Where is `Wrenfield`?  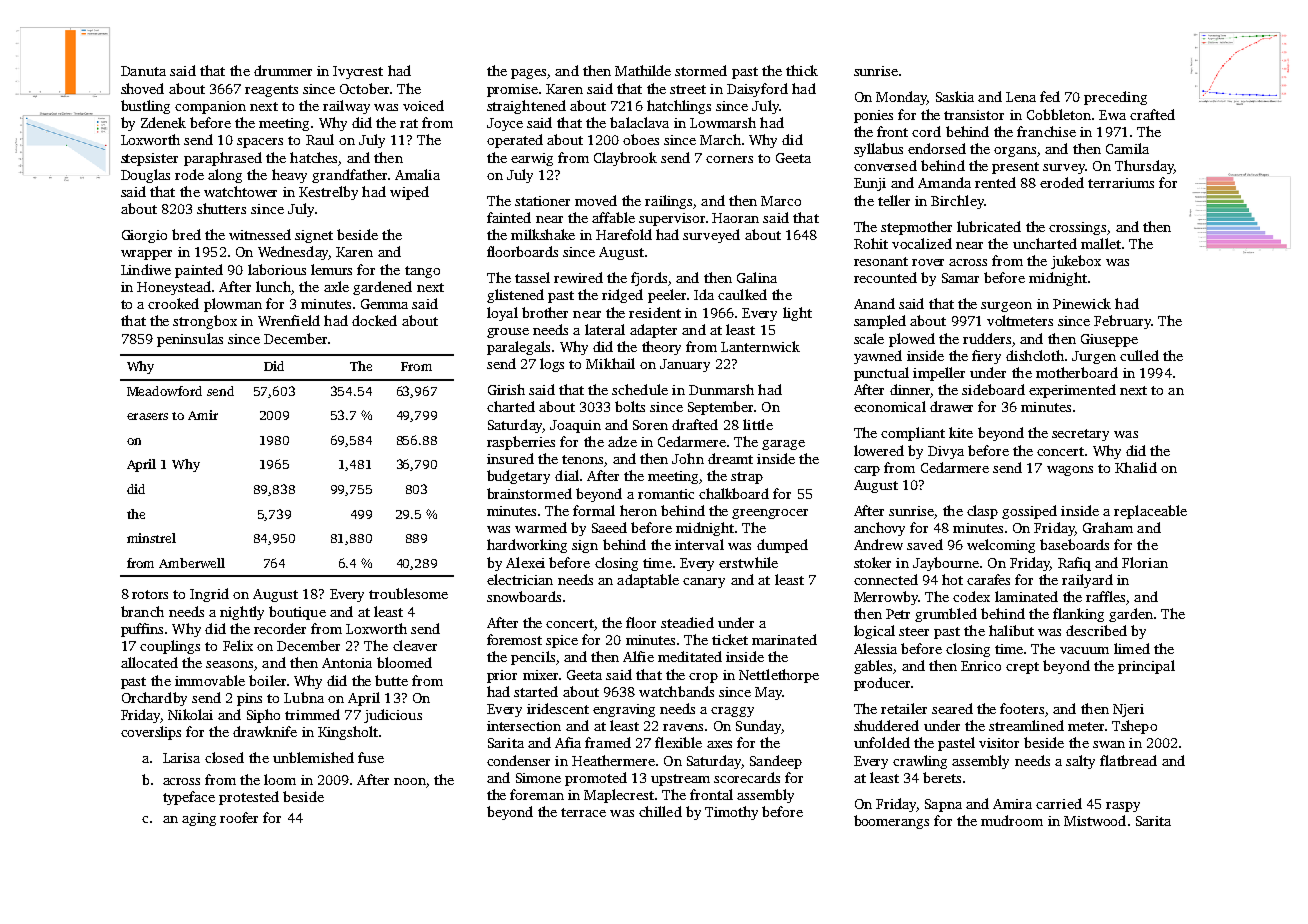 Wrenfield is located at coordinates (289, 320).
